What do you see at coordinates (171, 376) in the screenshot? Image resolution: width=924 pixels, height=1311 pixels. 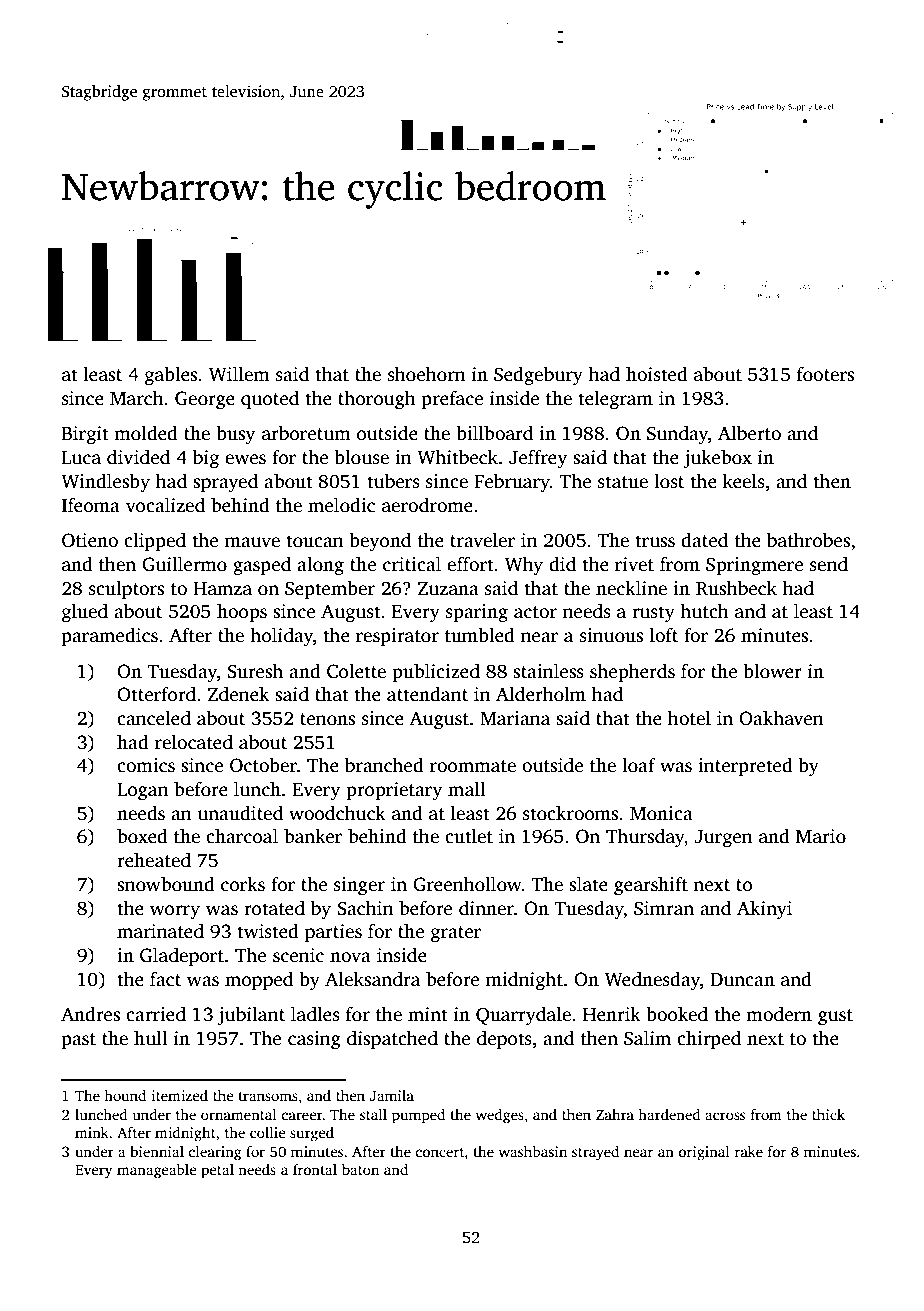 I see `gables` at bounding box center [171, 376].
